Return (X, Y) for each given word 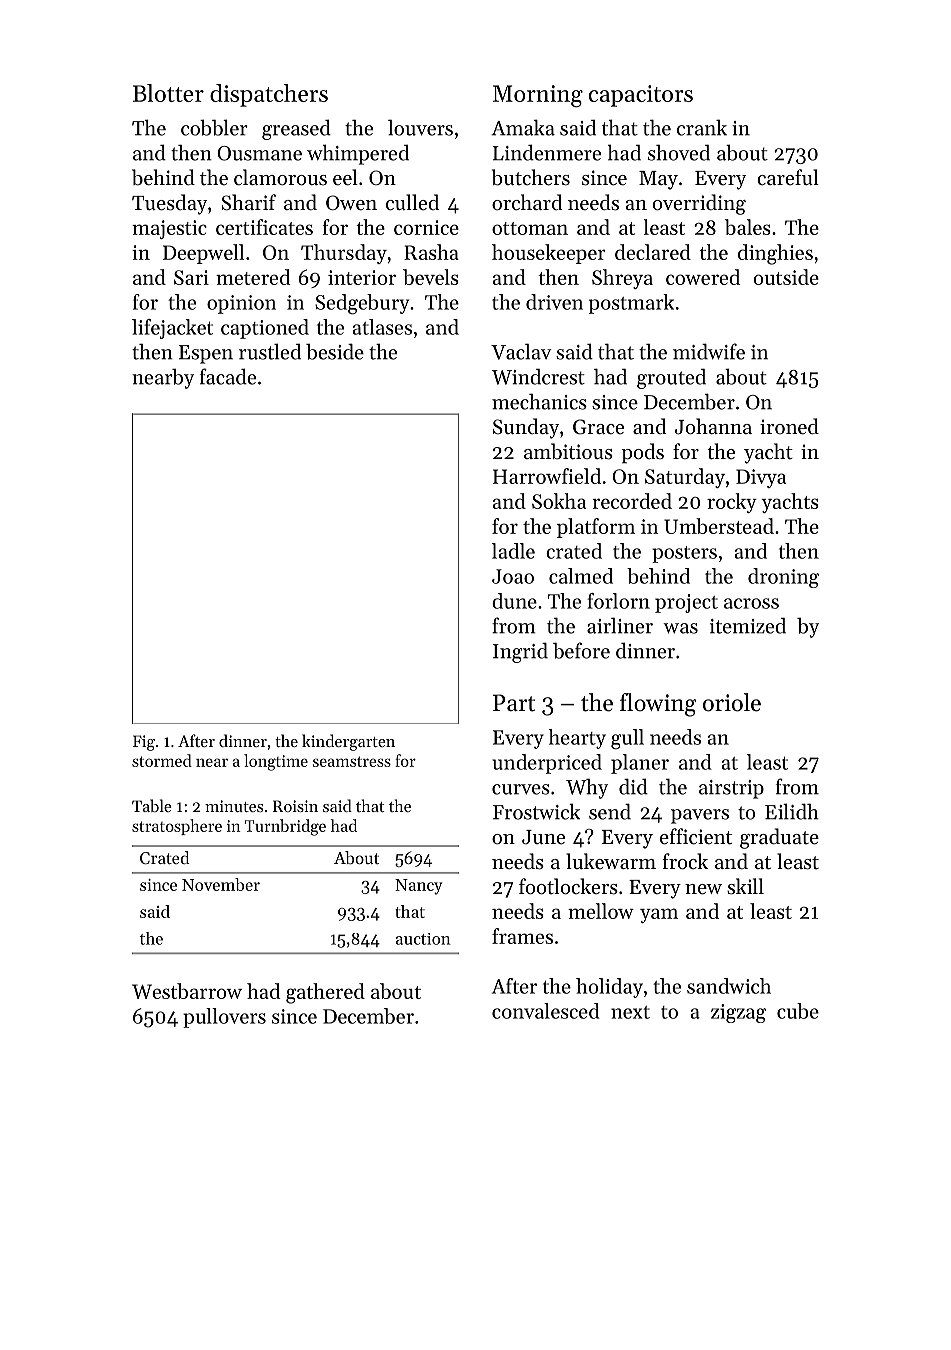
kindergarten (348, 742)
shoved (679, 152)
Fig (144, 743)
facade (228, 376)
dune (514, 601)
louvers (420, 127)
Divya (761, 478)
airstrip (731, 789)
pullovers (224, 1018)
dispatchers (269, 95)
